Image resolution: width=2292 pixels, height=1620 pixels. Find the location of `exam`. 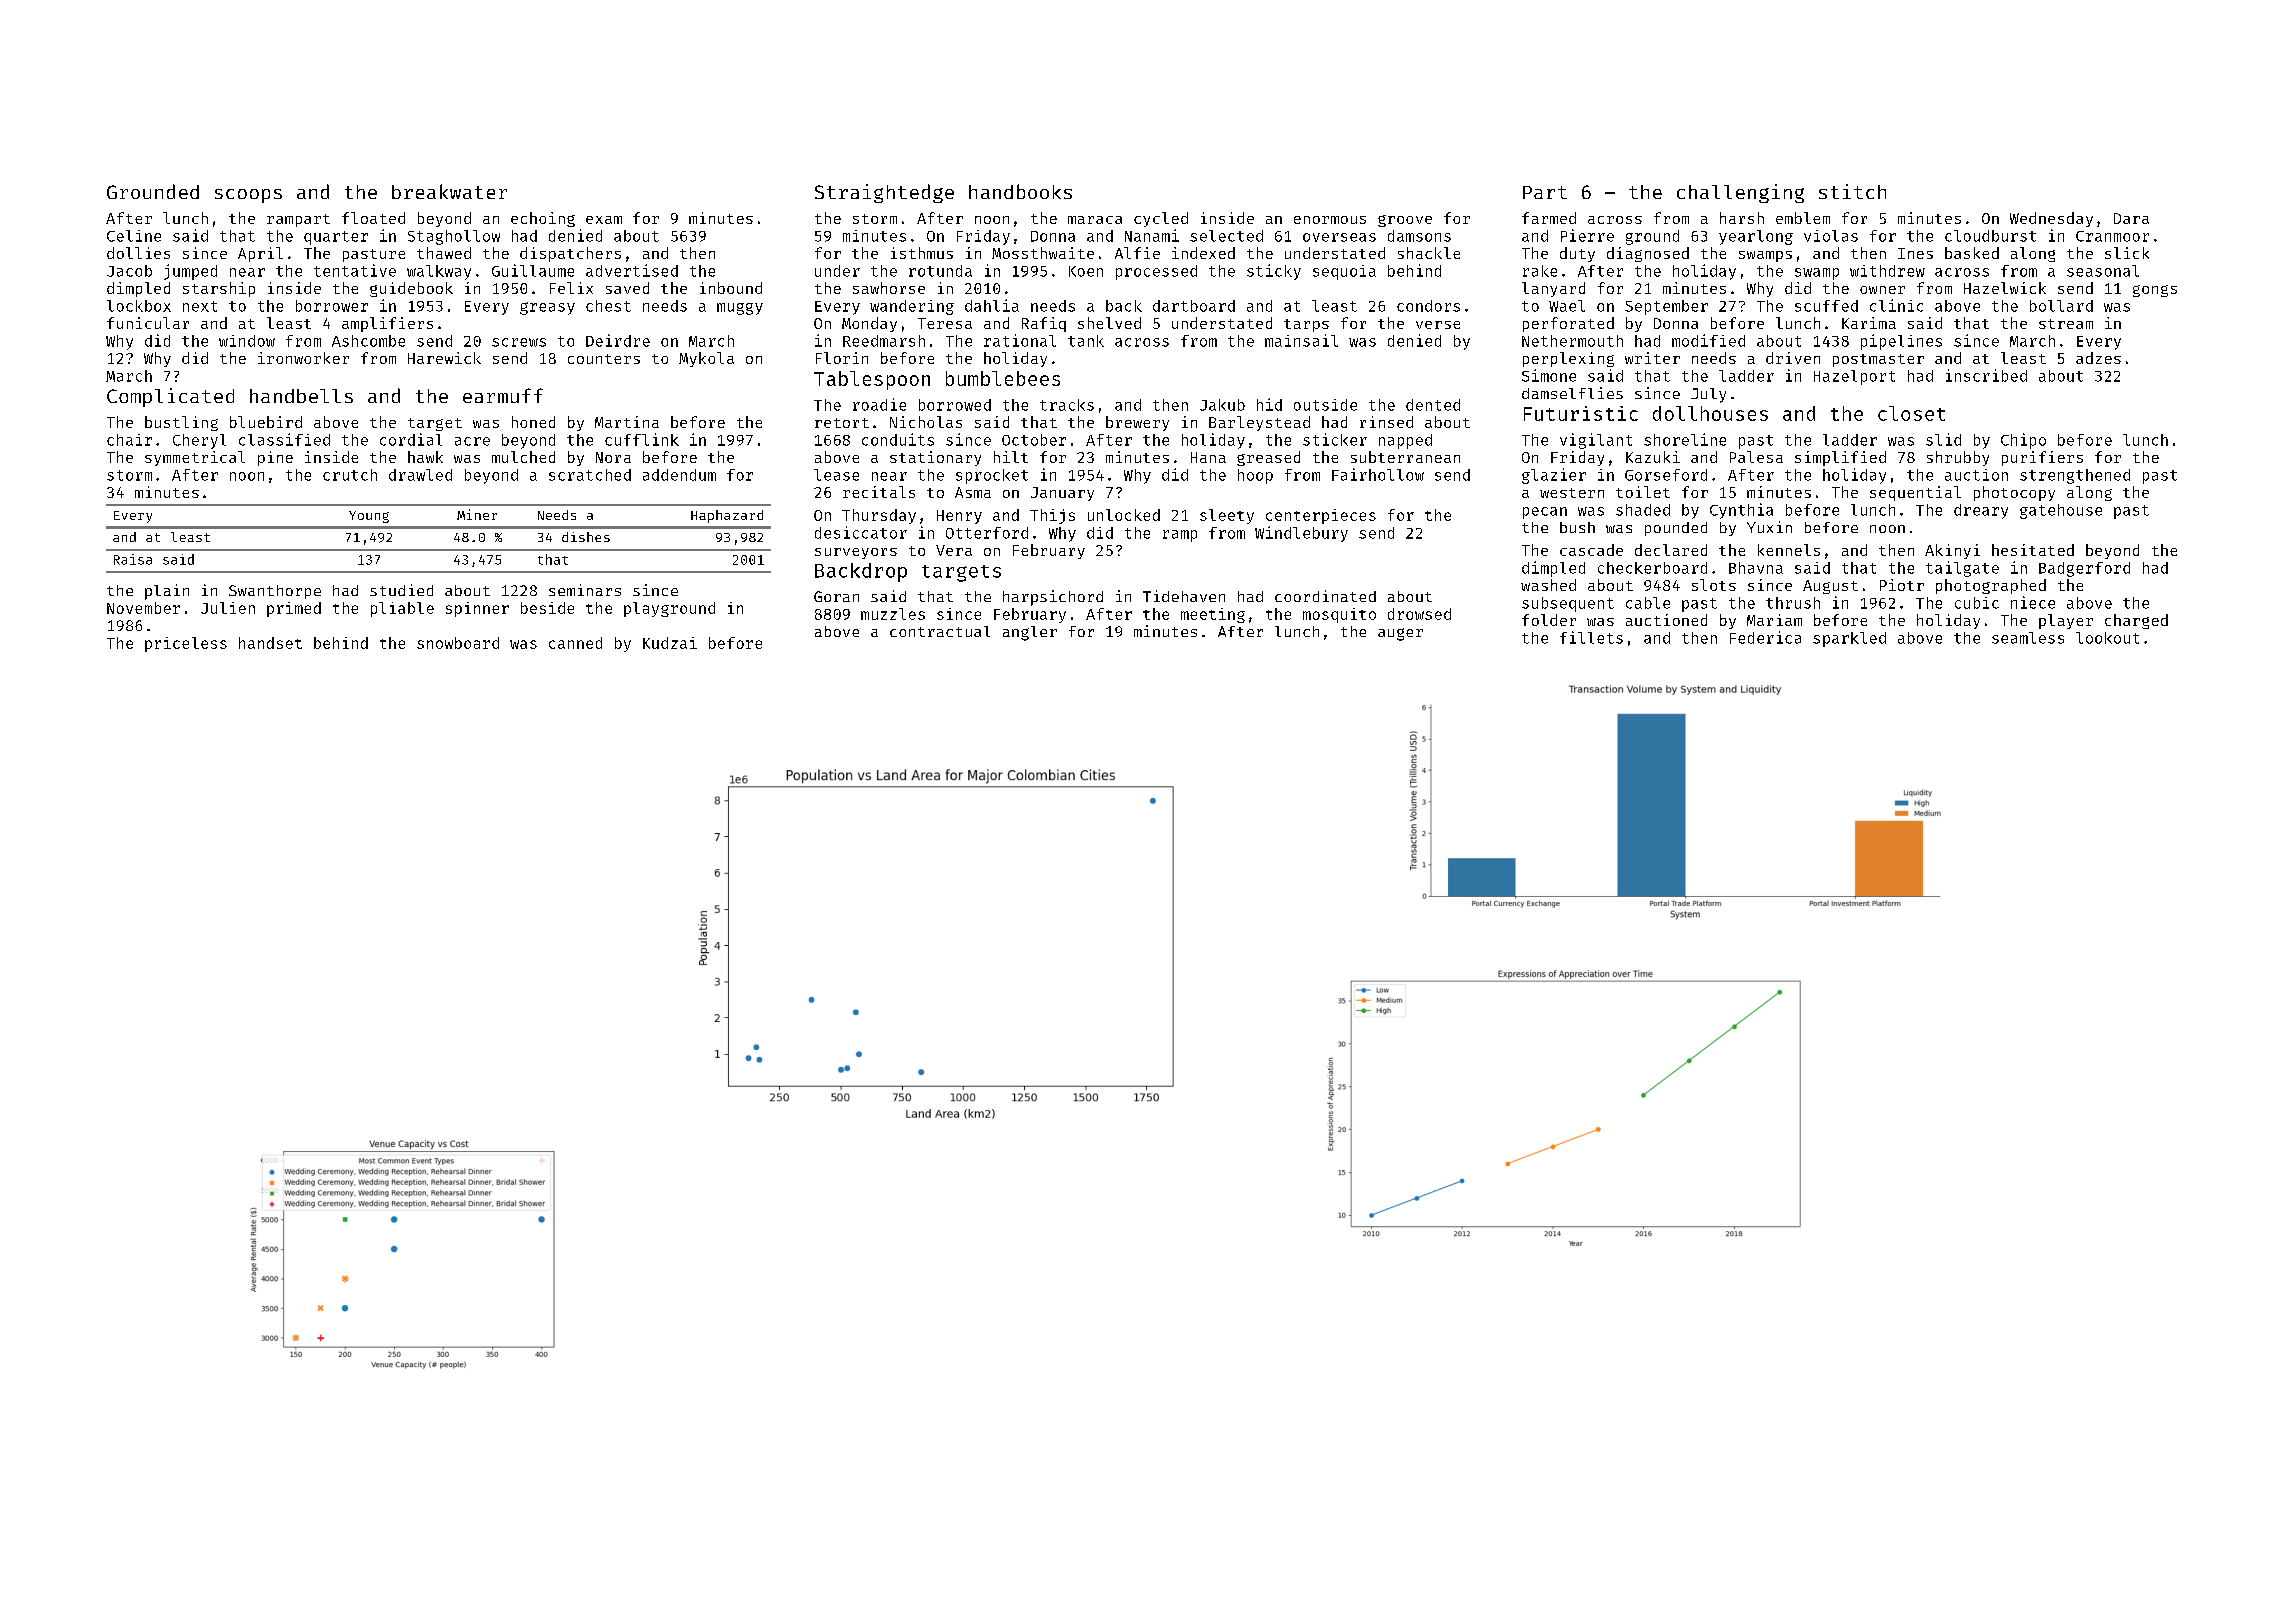

exam is located at coordinates (604, 220).
